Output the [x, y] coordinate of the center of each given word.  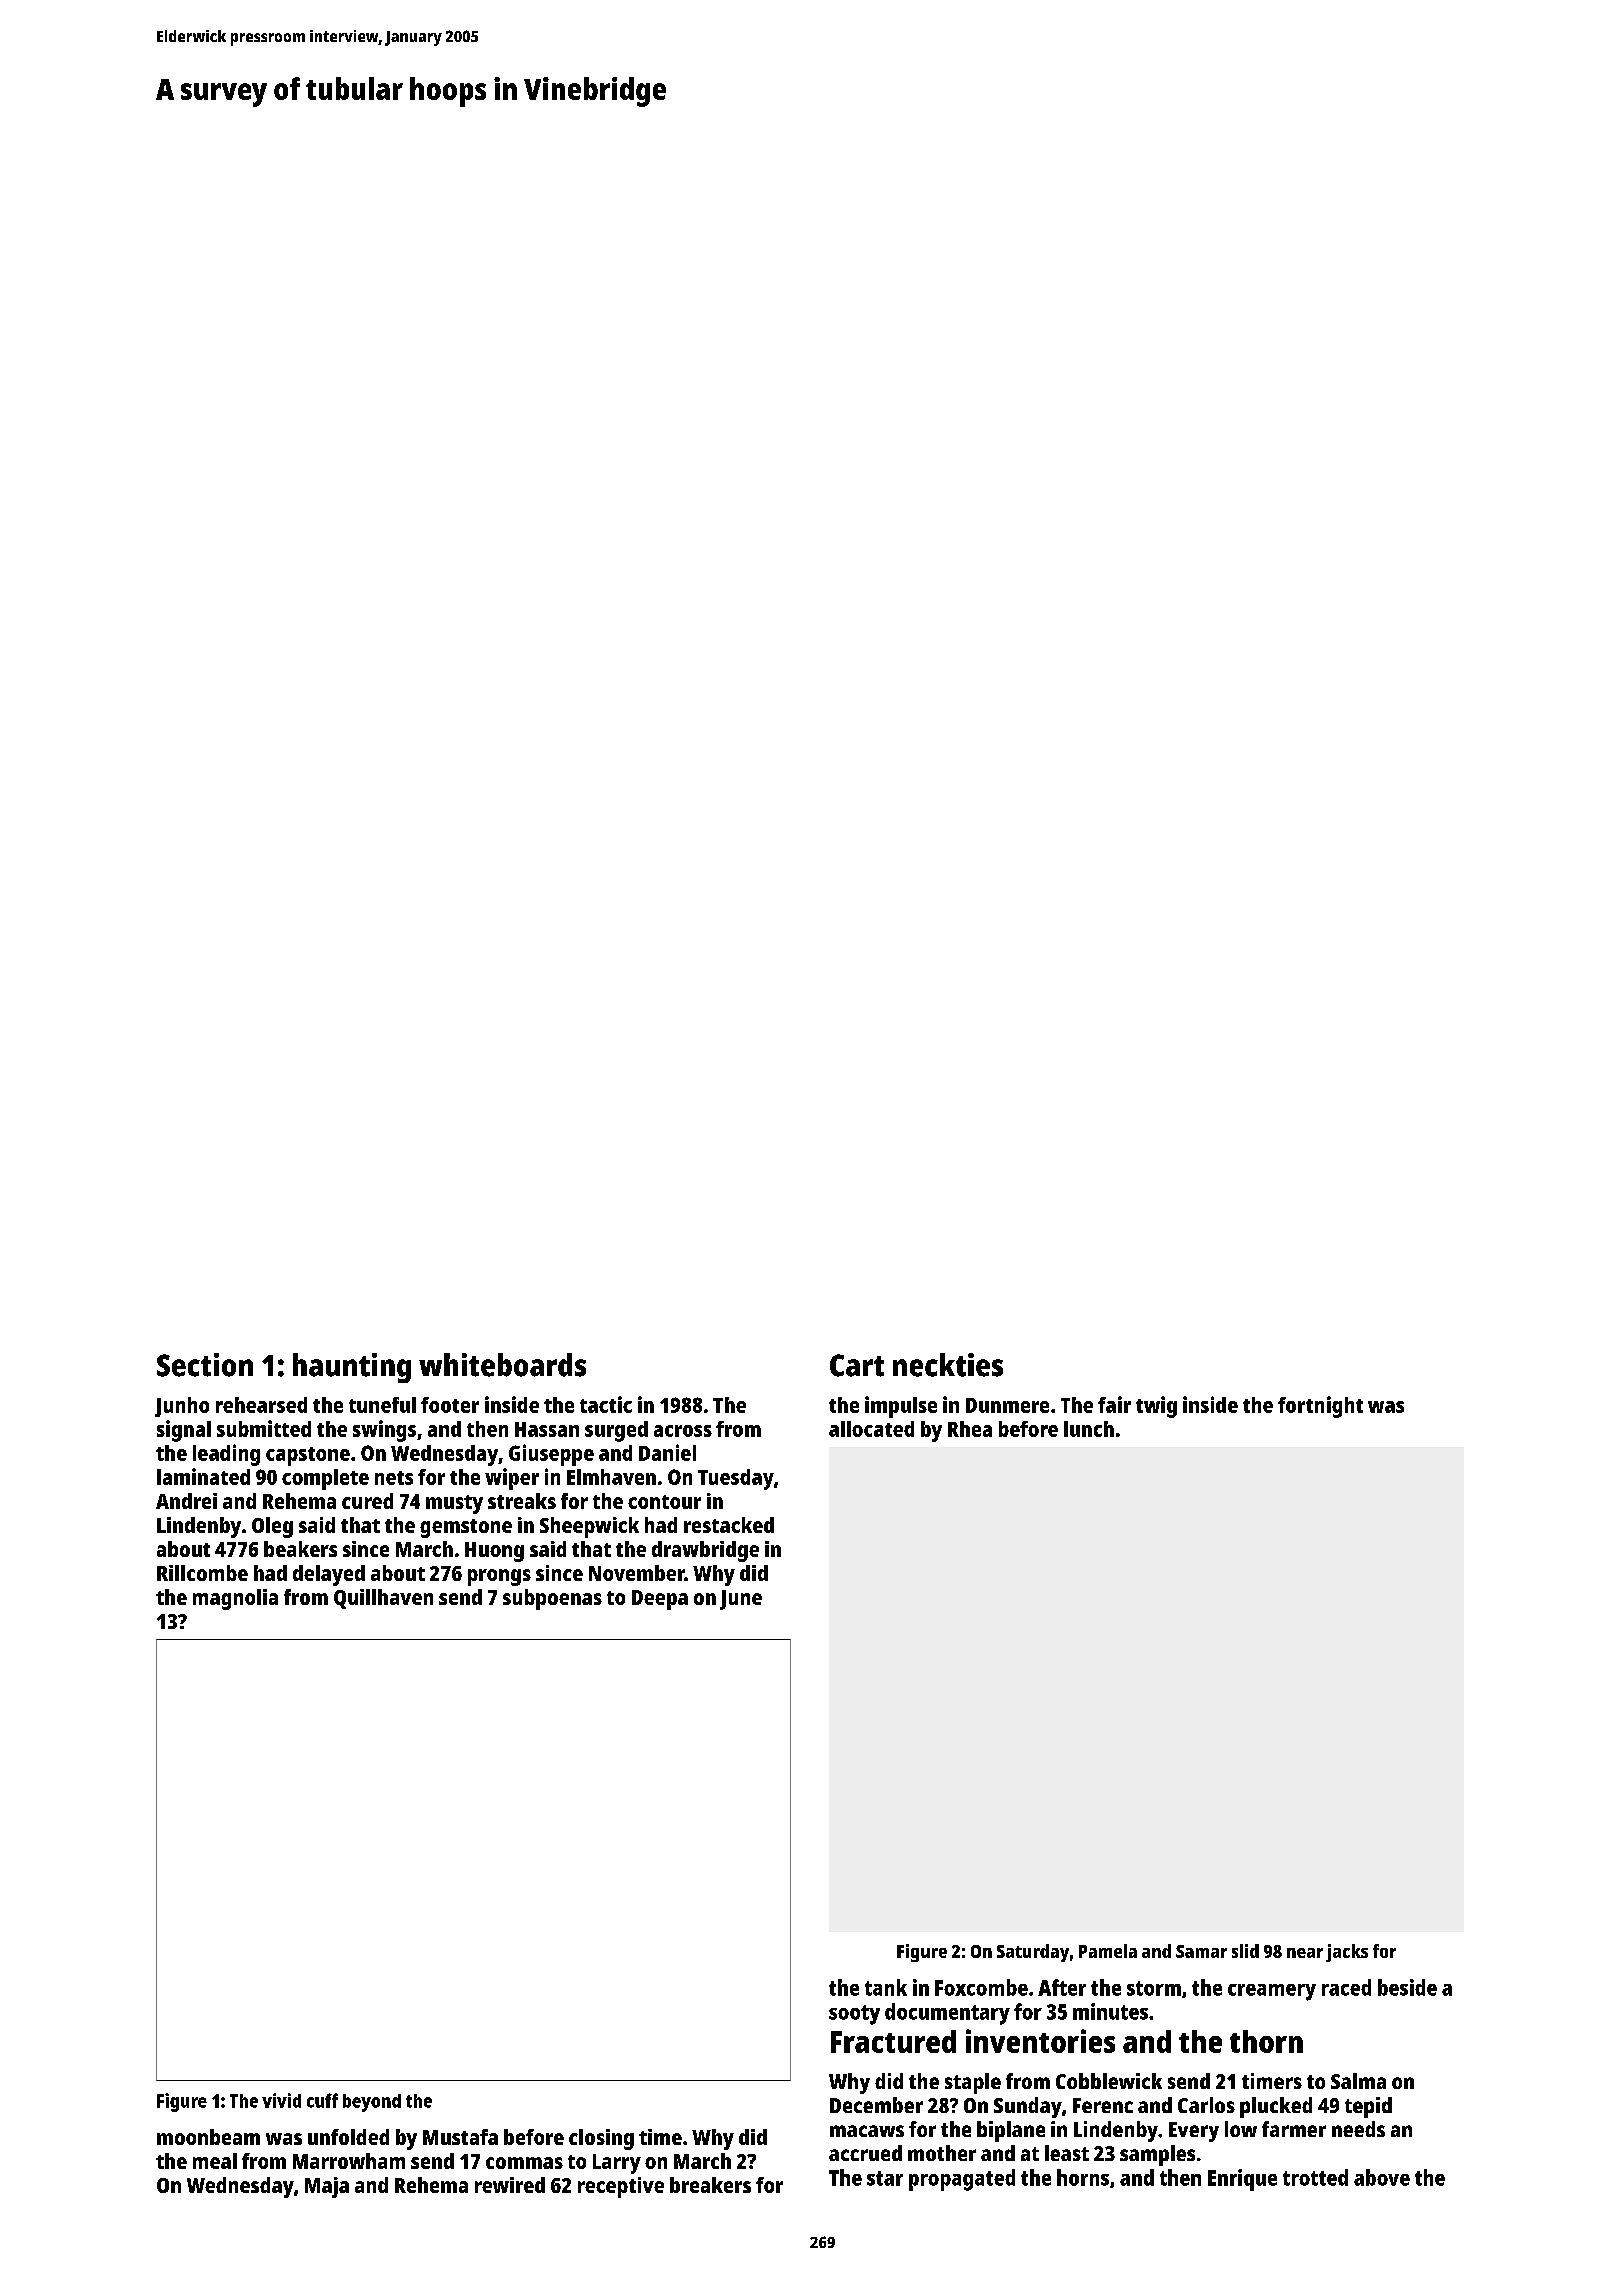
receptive [621, 2187]
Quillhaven [383, 1599]
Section [205, 1365]
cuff [322, 2100]
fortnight [1320, 1407]
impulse [901, 1407]
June [741, 1600]
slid [1245, 1951]
